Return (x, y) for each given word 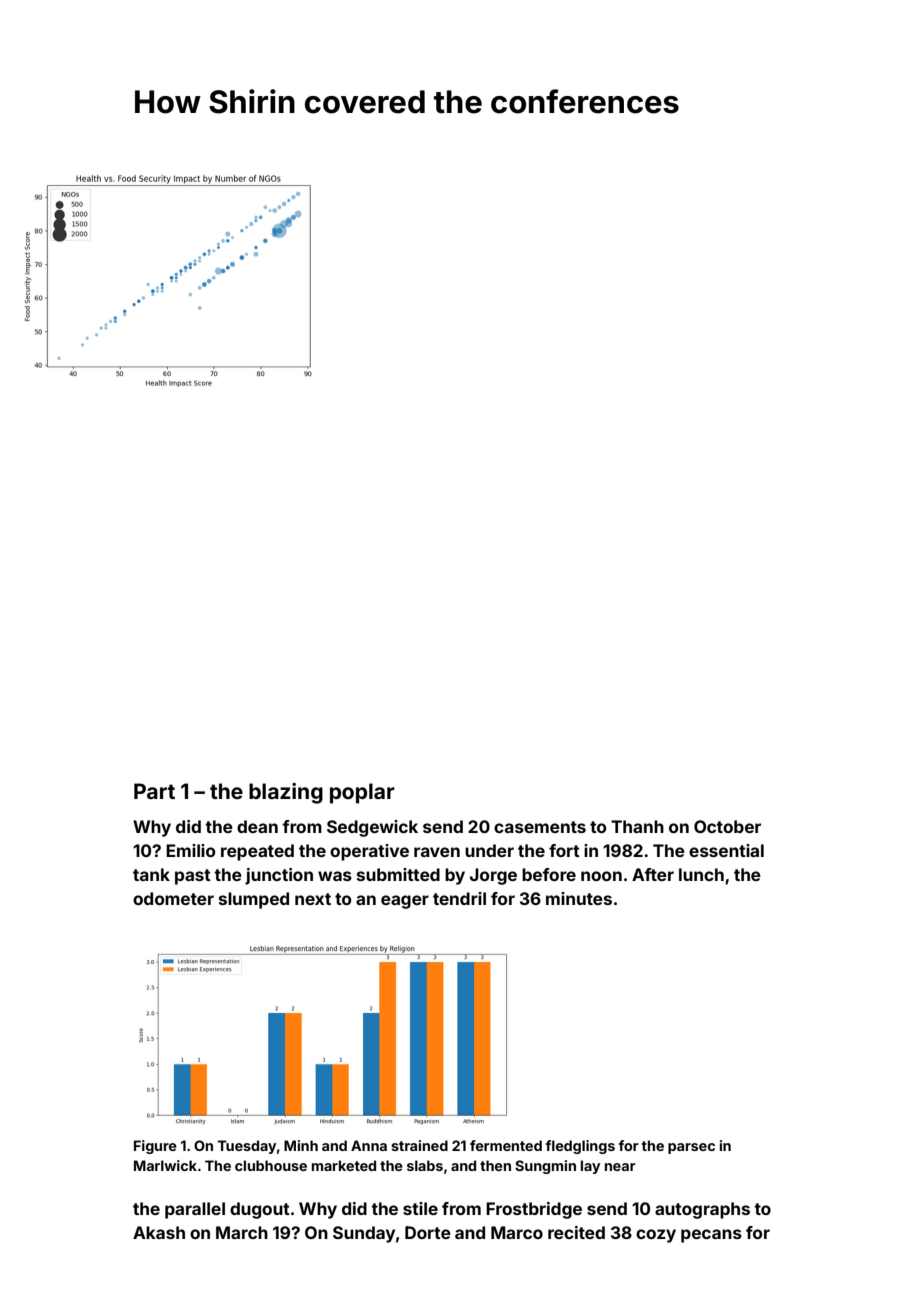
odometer (173, 898)
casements (540, 827)
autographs (702, 1210)
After (653, 874)
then (495, 1165)
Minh (301, 1145)
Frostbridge (534, 1210)
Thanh (637, 826)
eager (405, 902)
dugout (260, 1210)
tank (151, 874)
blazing (286, 793)
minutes (579, 898)
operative (369, 852)
